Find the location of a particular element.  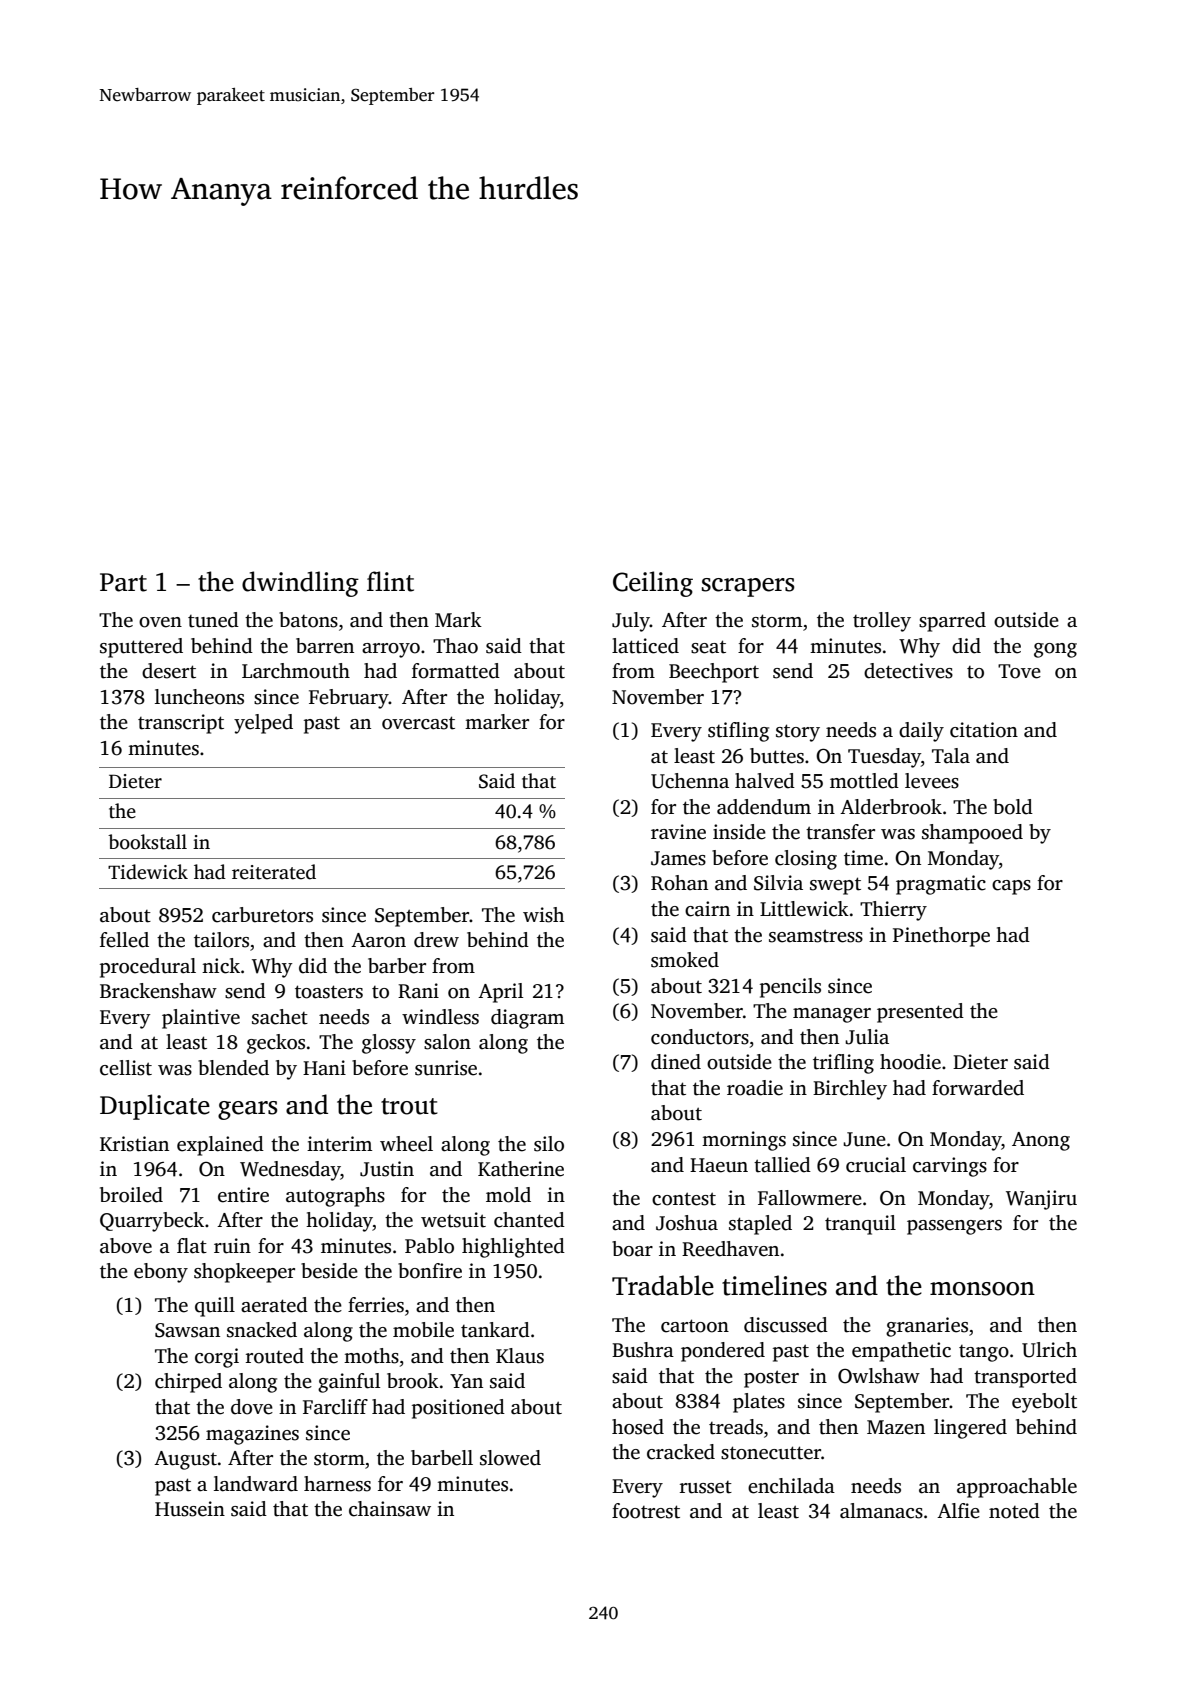

Wanjiru is located at coordinates (1041, 1200).
